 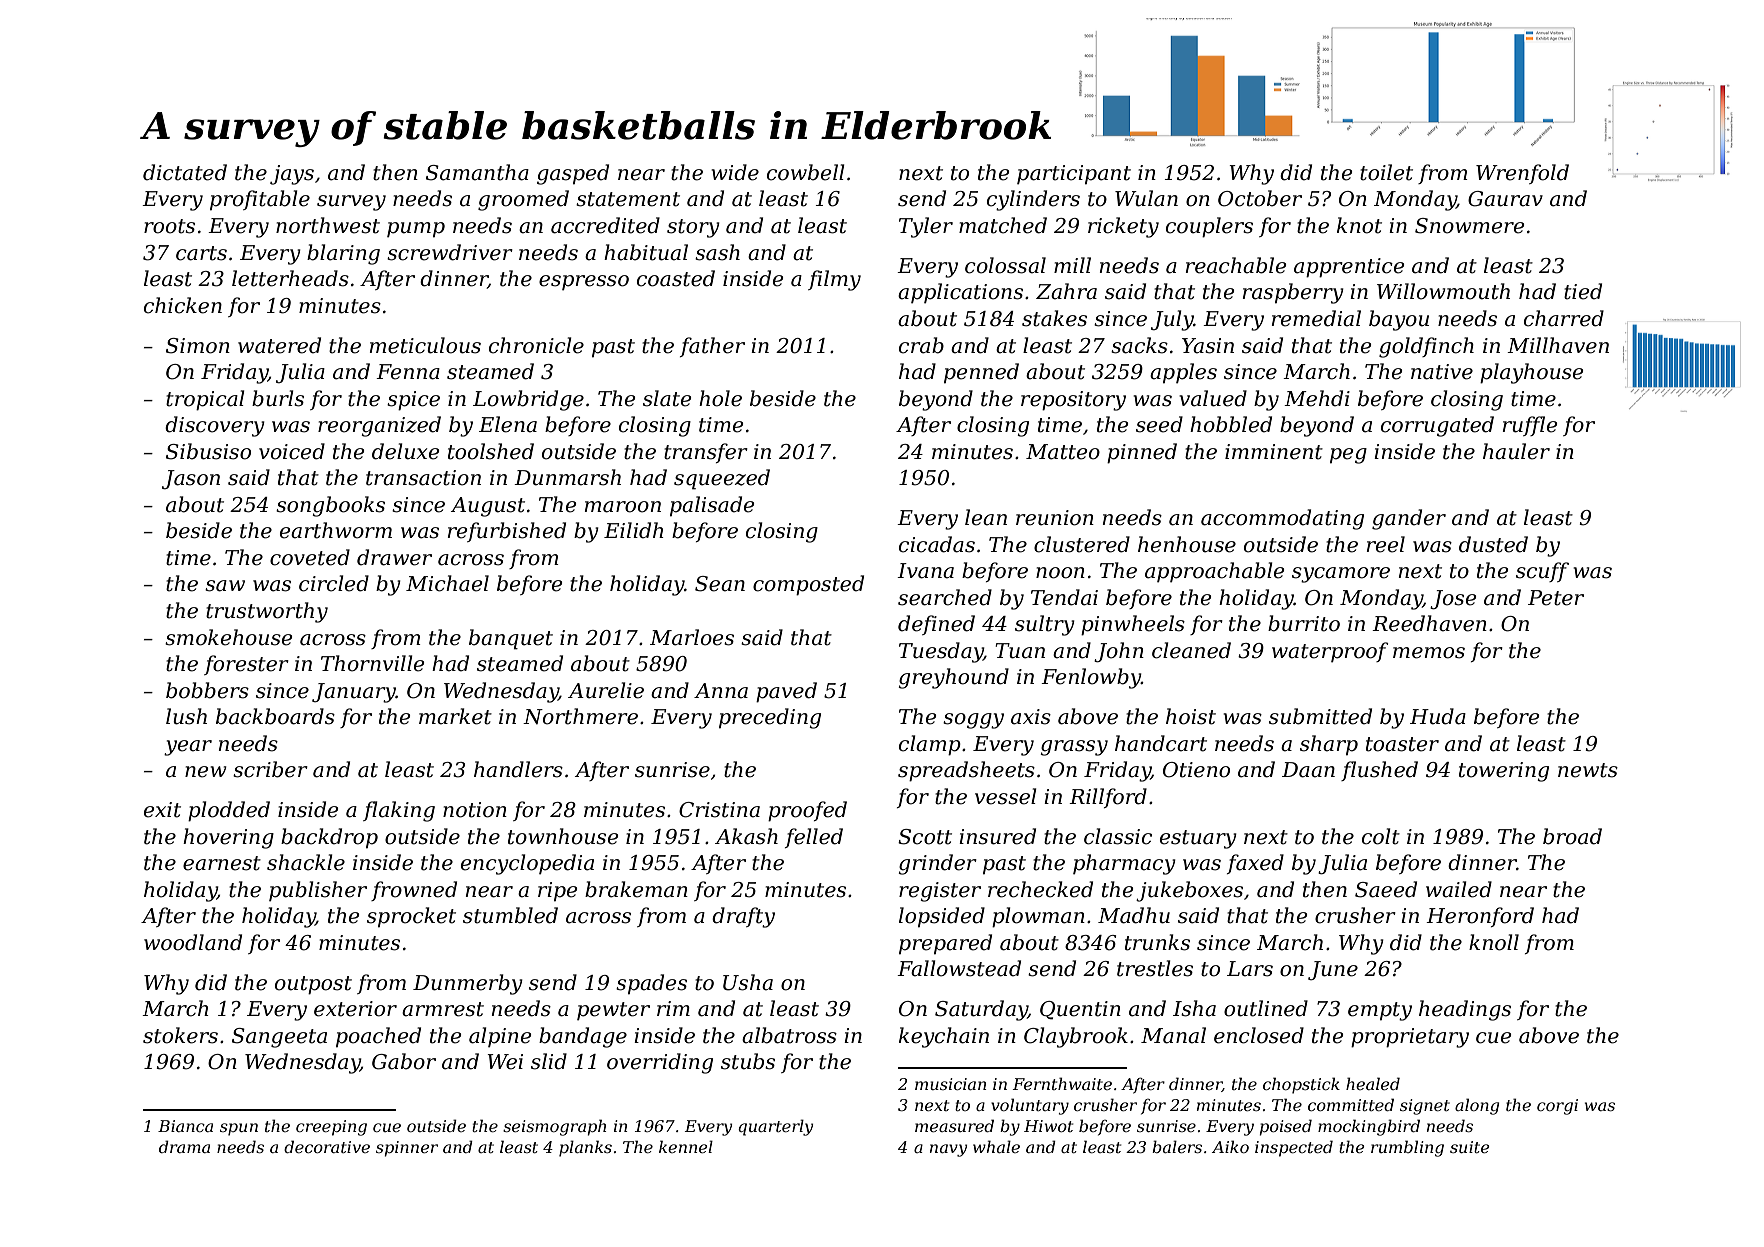 I want to click on dusted, so click(x=1493, y=544).
